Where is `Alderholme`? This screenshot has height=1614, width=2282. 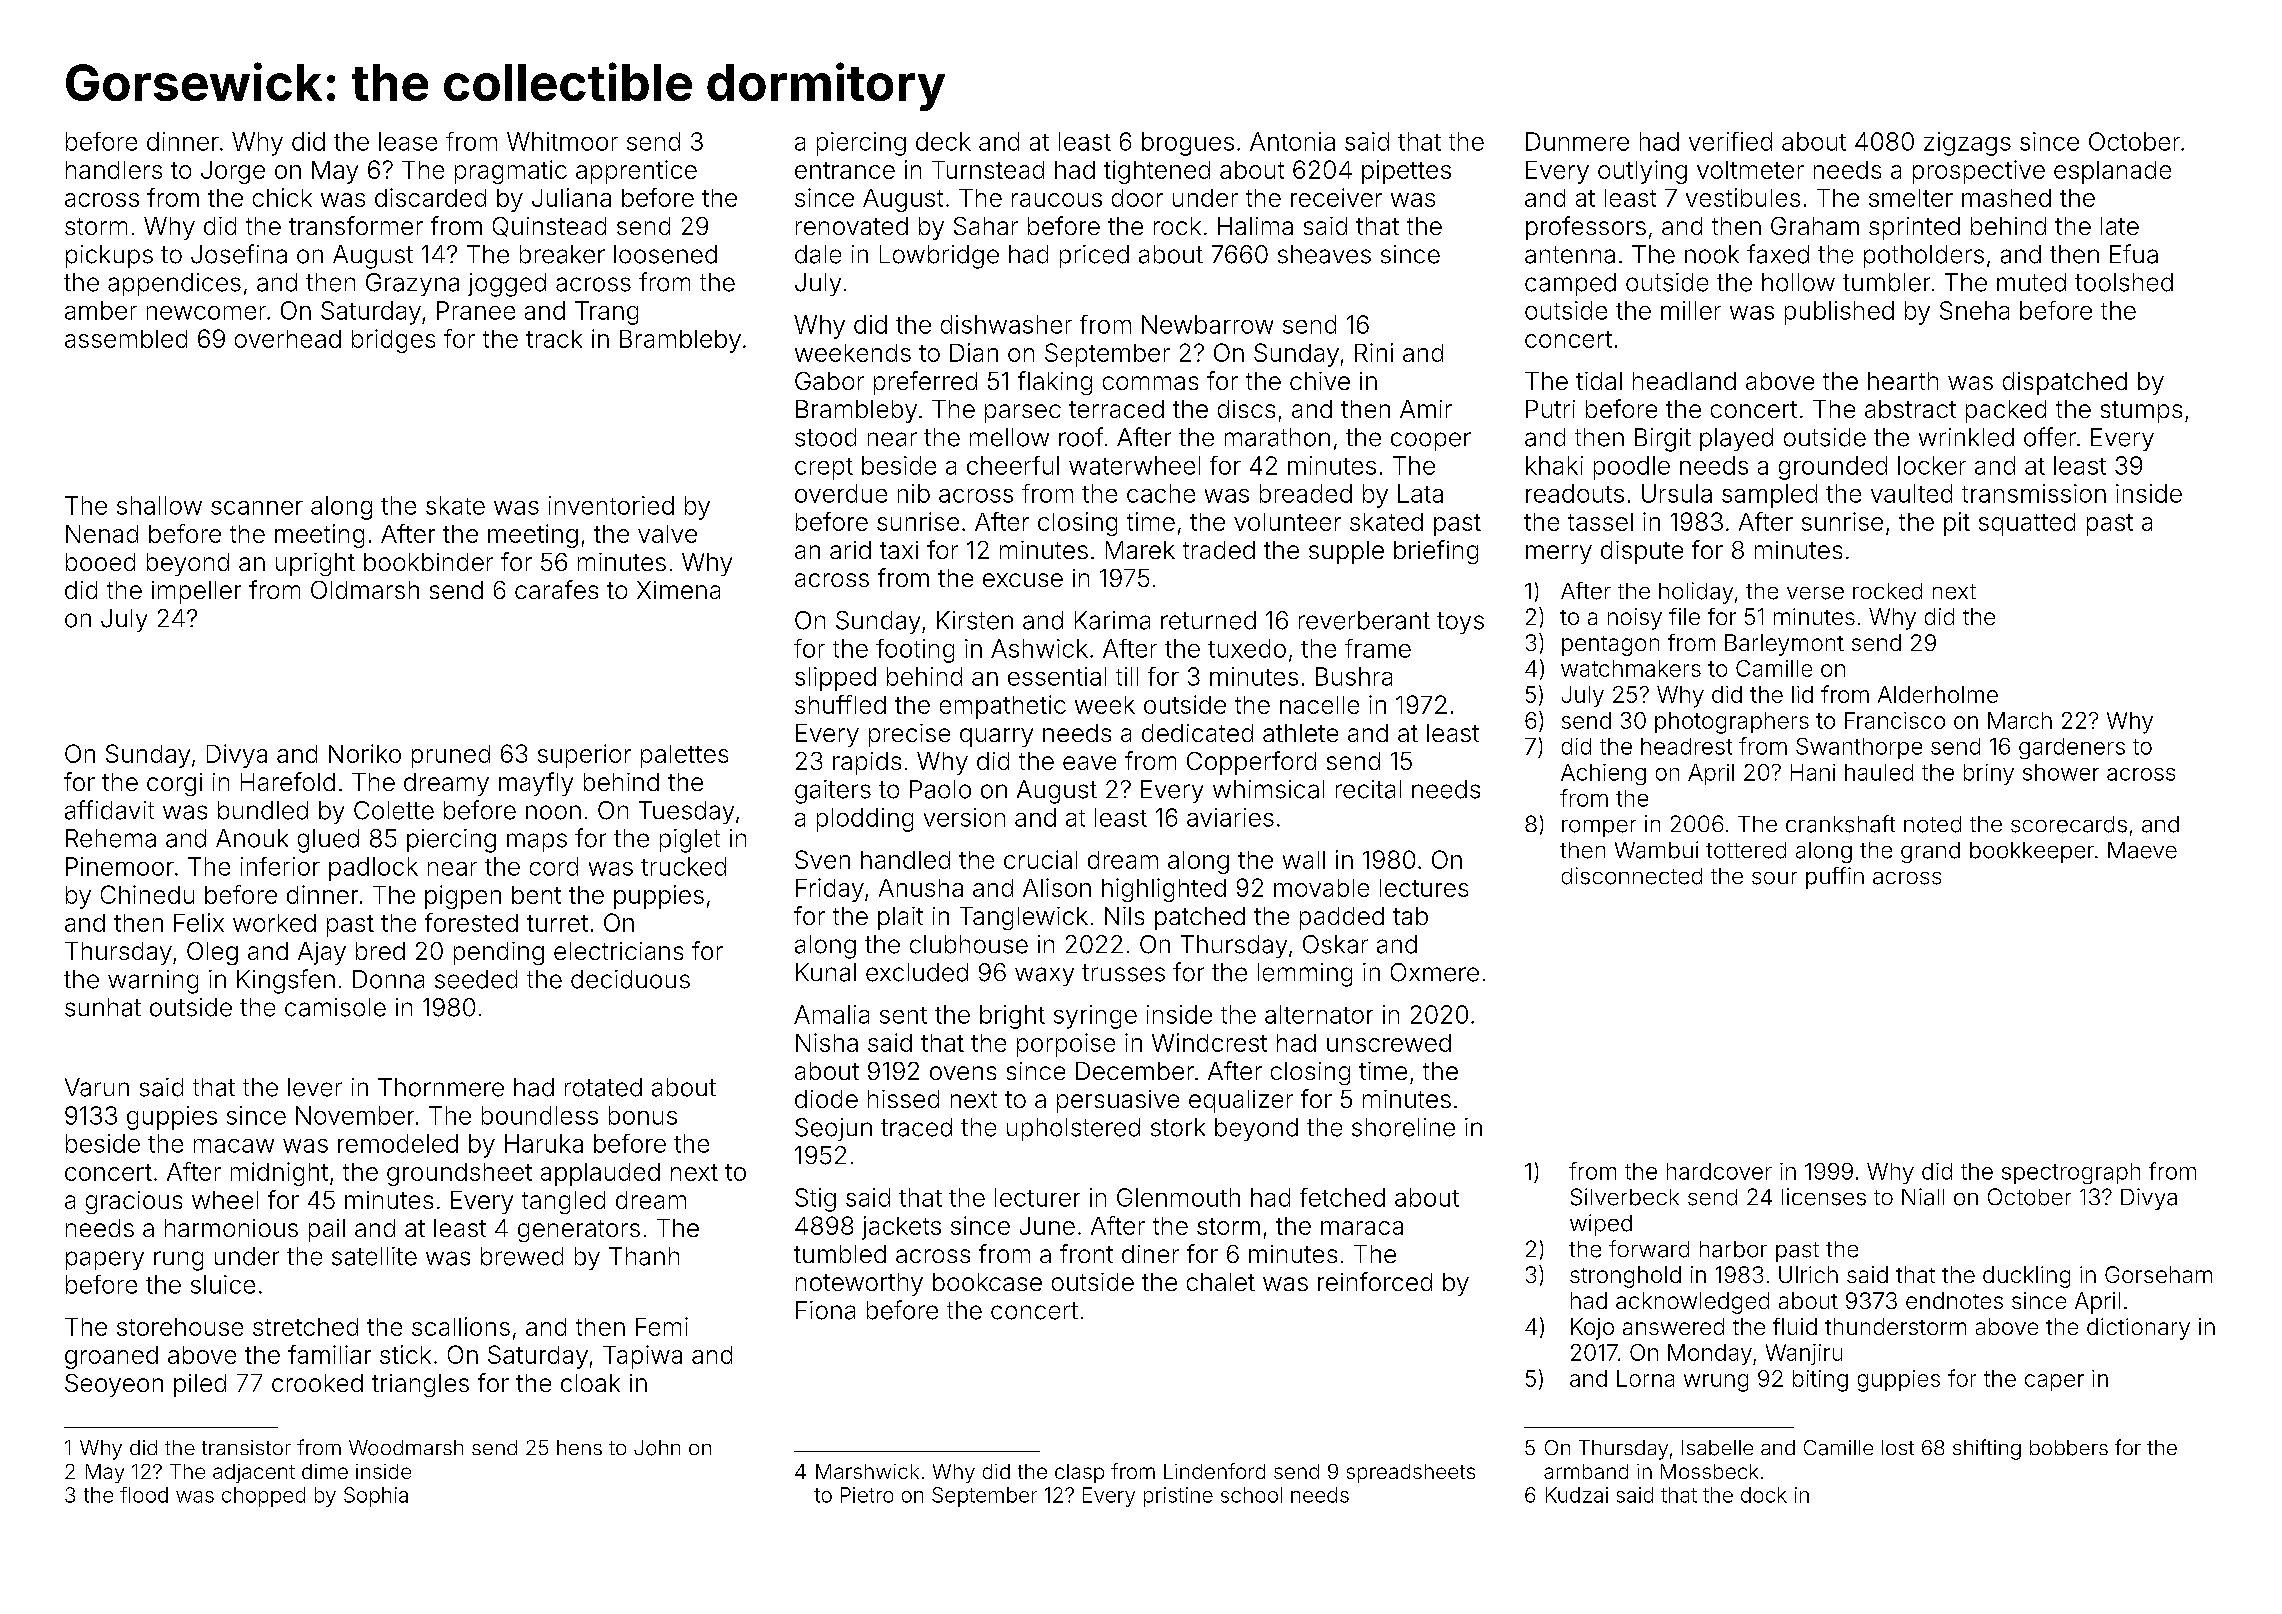 Alderholme is located at coordinates (1938, 694).
